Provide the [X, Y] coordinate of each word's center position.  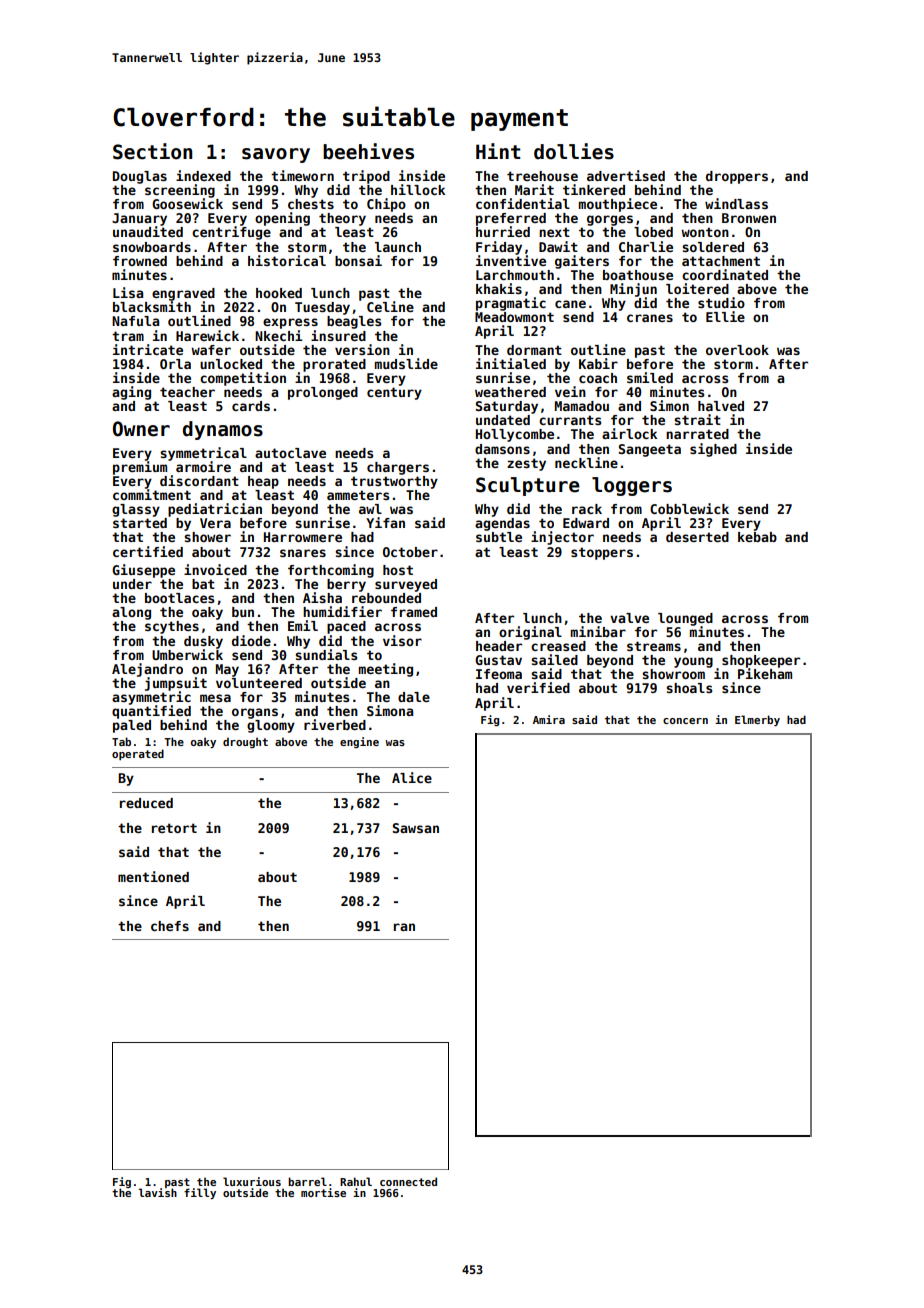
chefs [170, 926]
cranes [650, 318]
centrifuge [231, 233]
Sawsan [416, 828]
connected [408, 1181]
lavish [158, 1192]
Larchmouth [515, 275]
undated [503, 420]
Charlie [646, 246]
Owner [141, 429]
